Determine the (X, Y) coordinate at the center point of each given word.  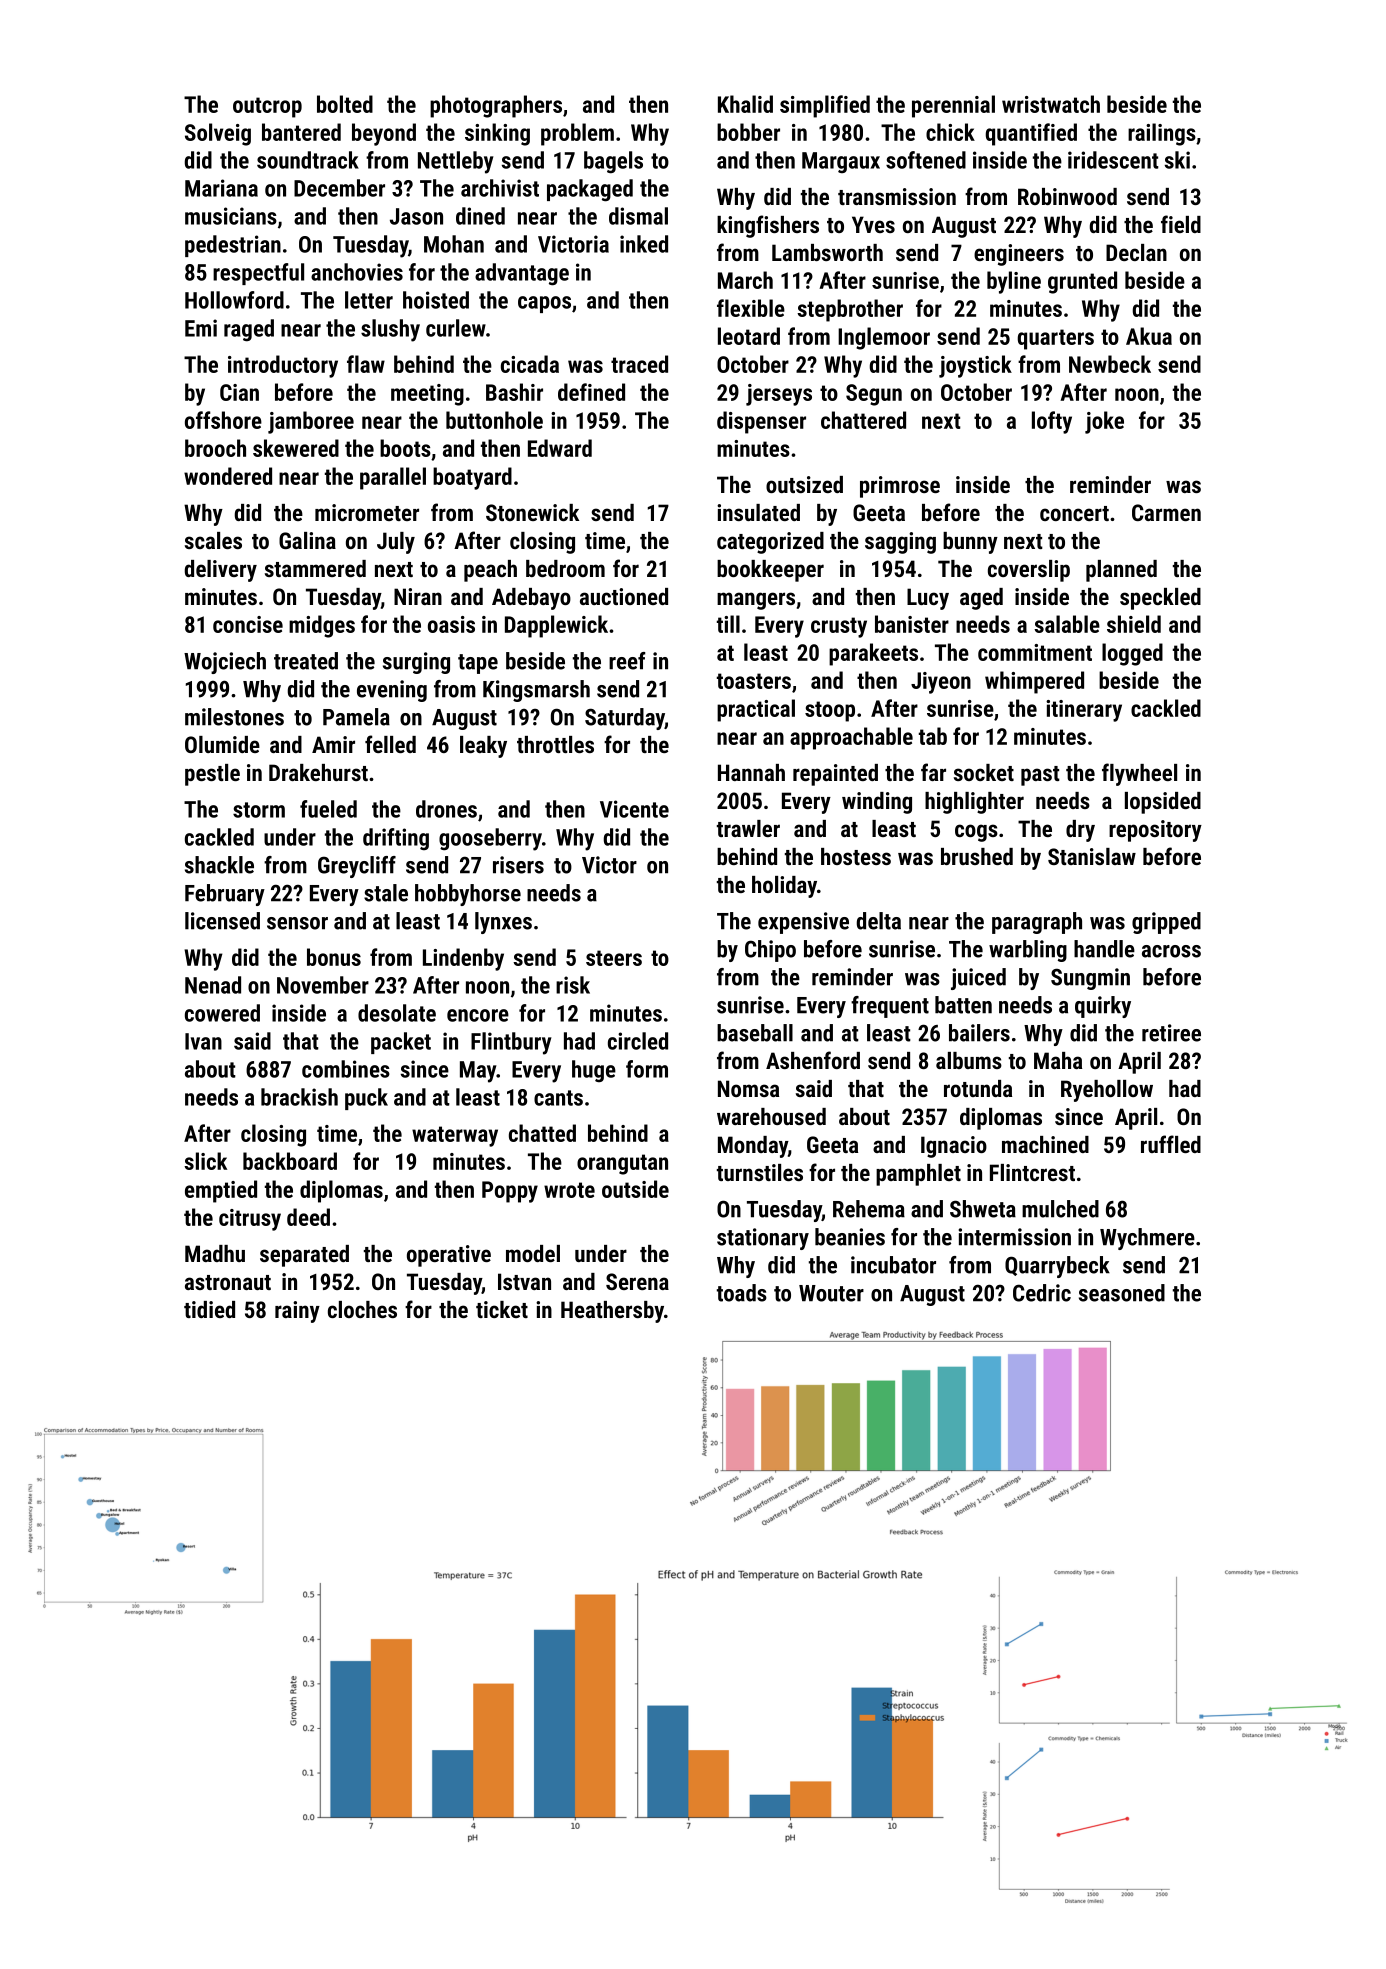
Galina (307, 540)
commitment (1035, 652)
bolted (345, 104)
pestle (212, 775)
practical (756, 710)
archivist (500, 188)
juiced (978, 979)
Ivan (203, 1041)
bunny (970, 543)
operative (449, 1256)
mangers (756, 601)
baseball (755, 1033)
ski (1177, 160)
